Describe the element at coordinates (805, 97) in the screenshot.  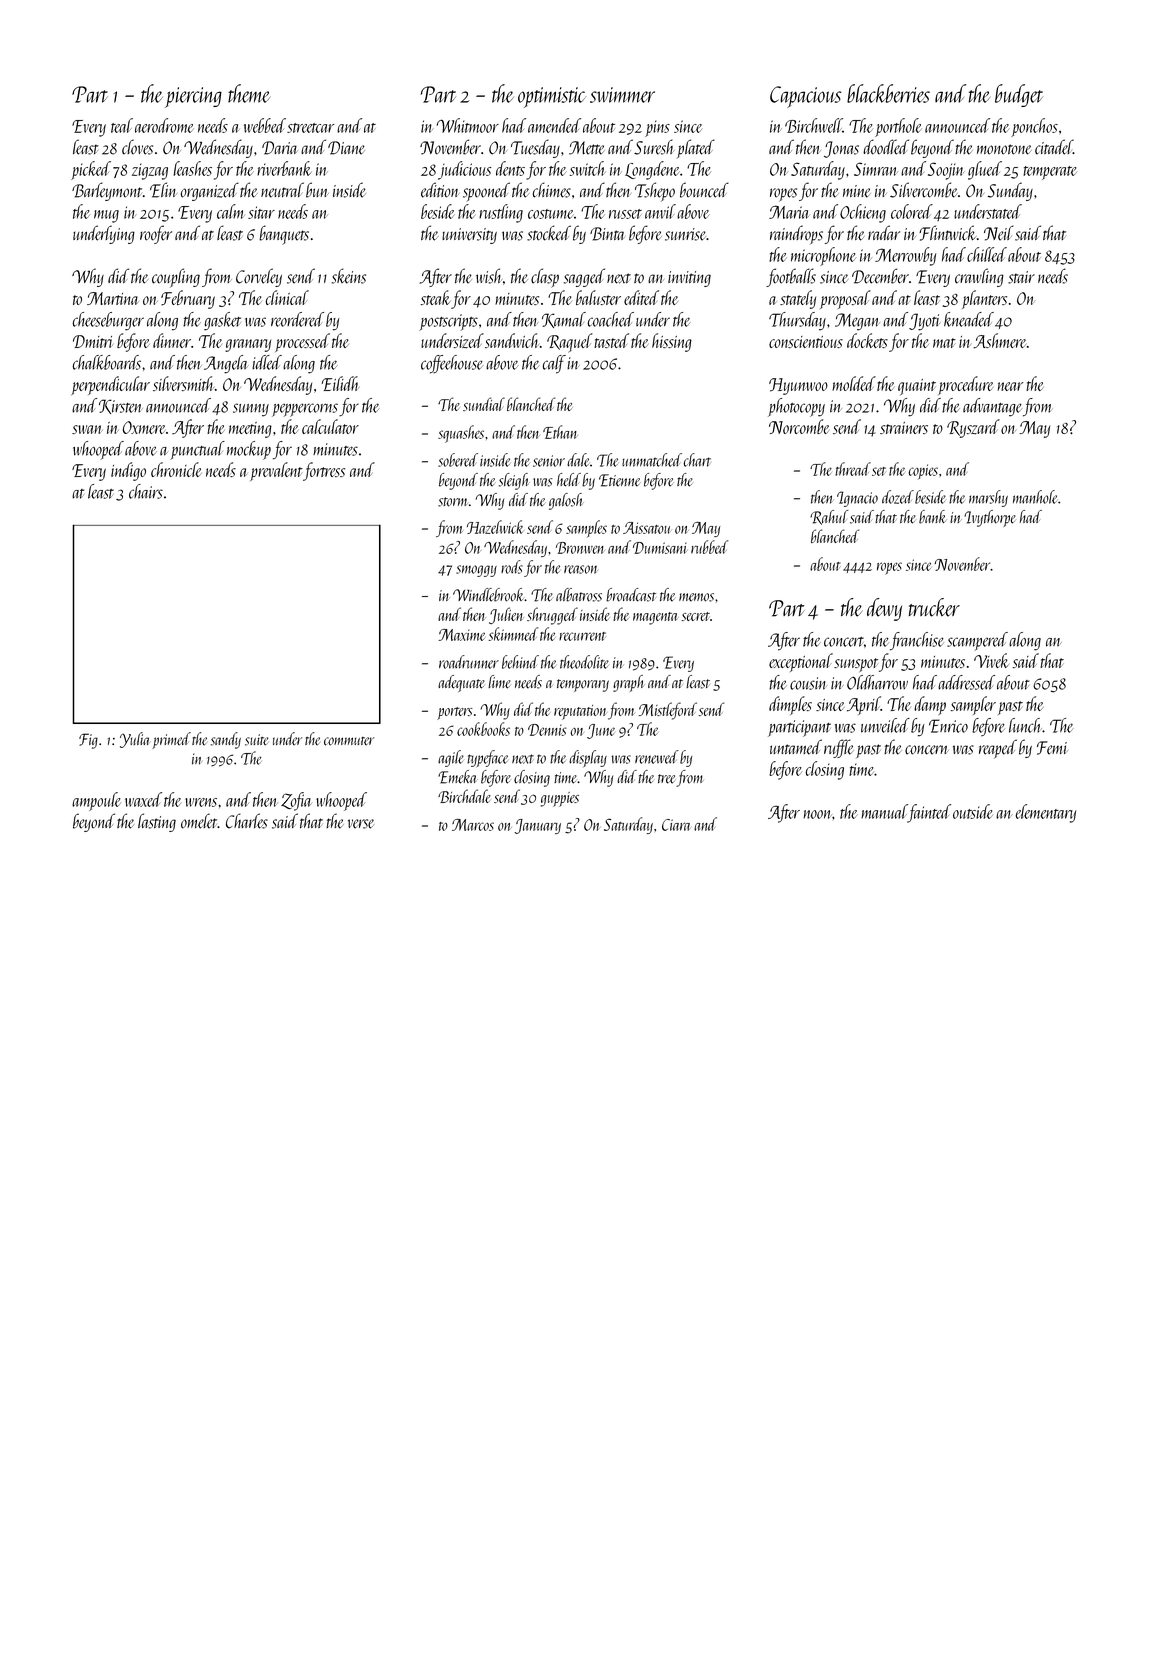
I see `Capacious` at that location.
